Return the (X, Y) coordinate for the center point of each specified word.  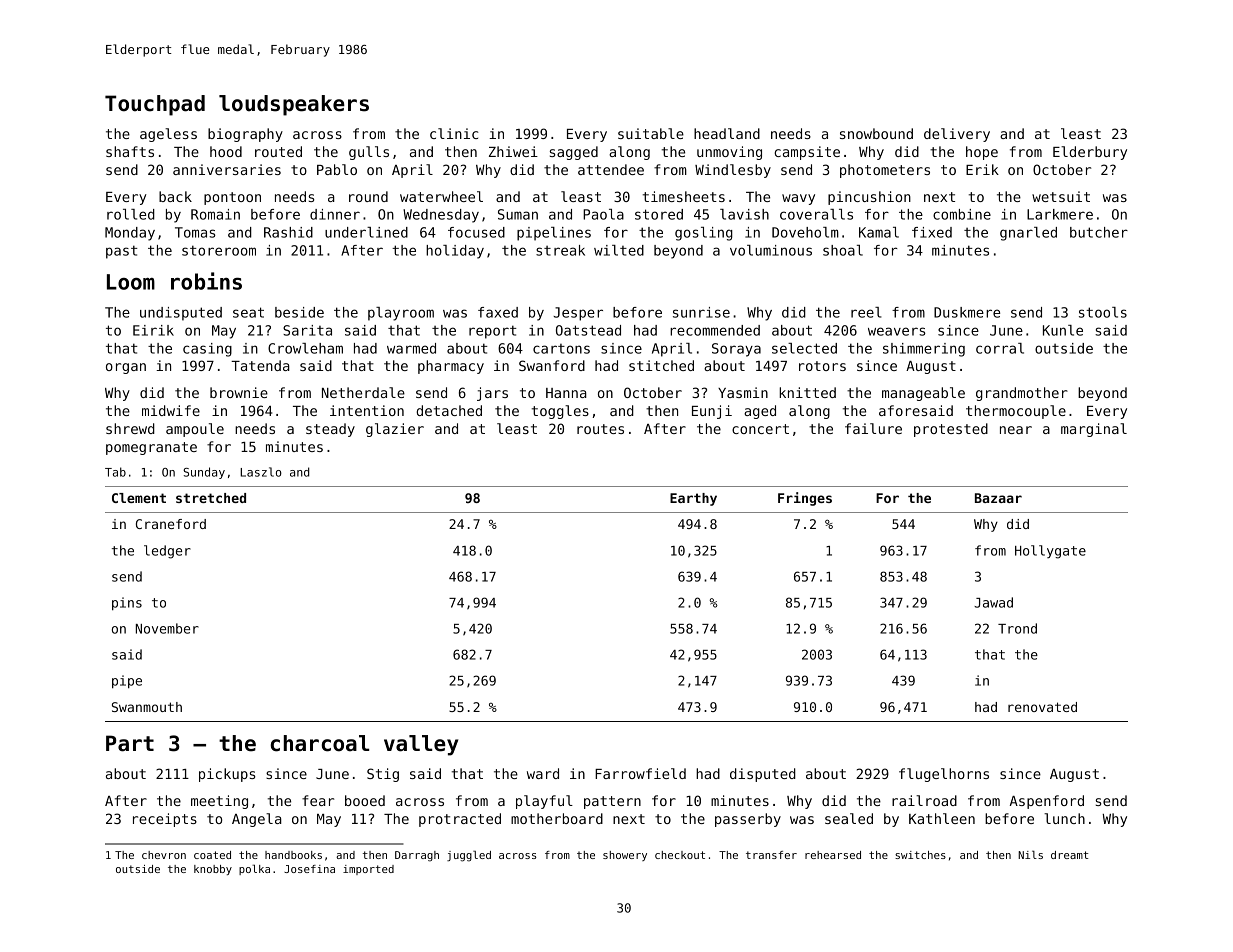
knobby (213, 870)
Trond (1017, 628)
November (167, 628)
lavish (744, 214)
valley (421, 745)
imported (368, 870)
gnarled (1028, 234)
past (122, 252)
